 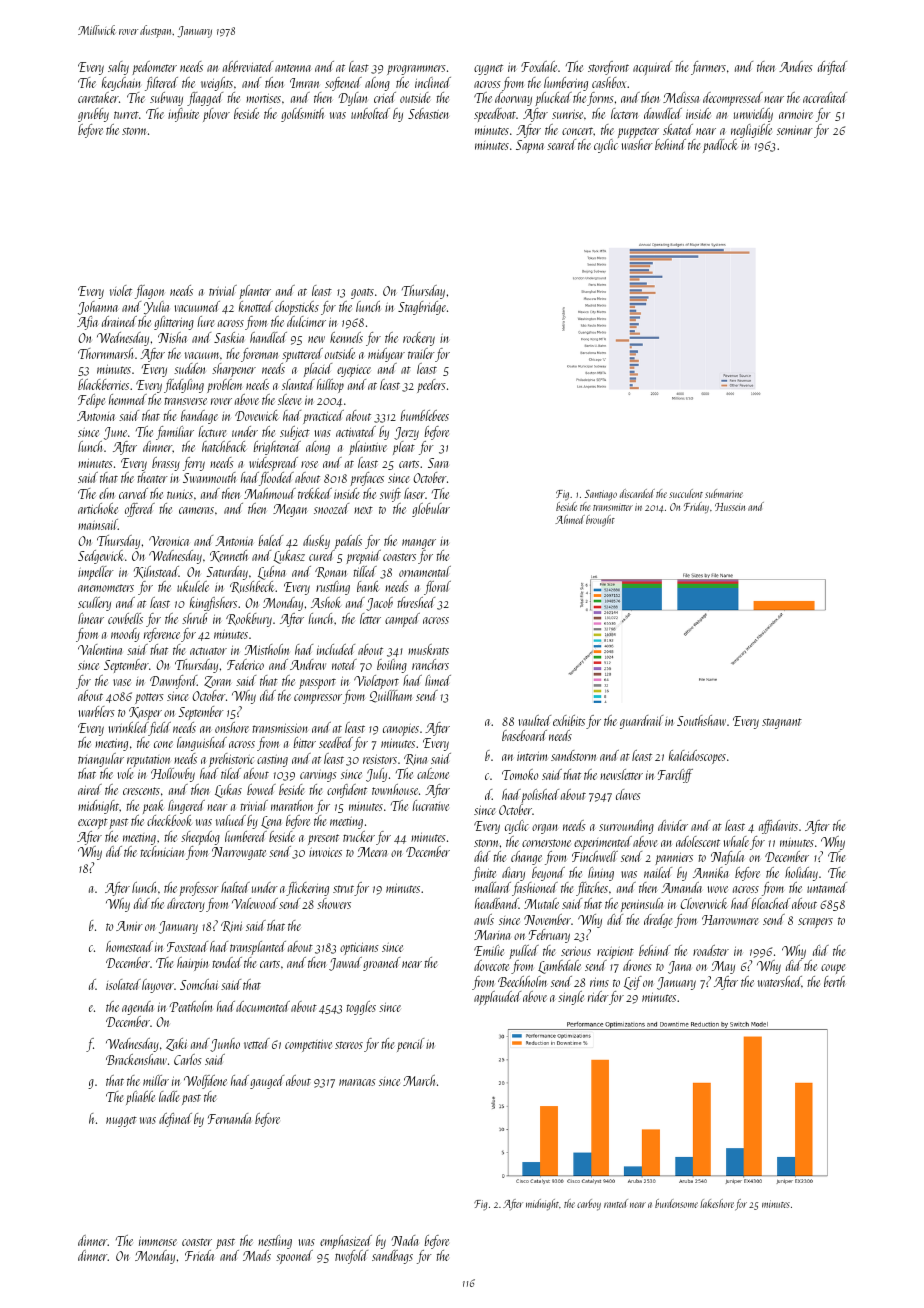 I want to click on submarine, so click(x=724, y=493).
